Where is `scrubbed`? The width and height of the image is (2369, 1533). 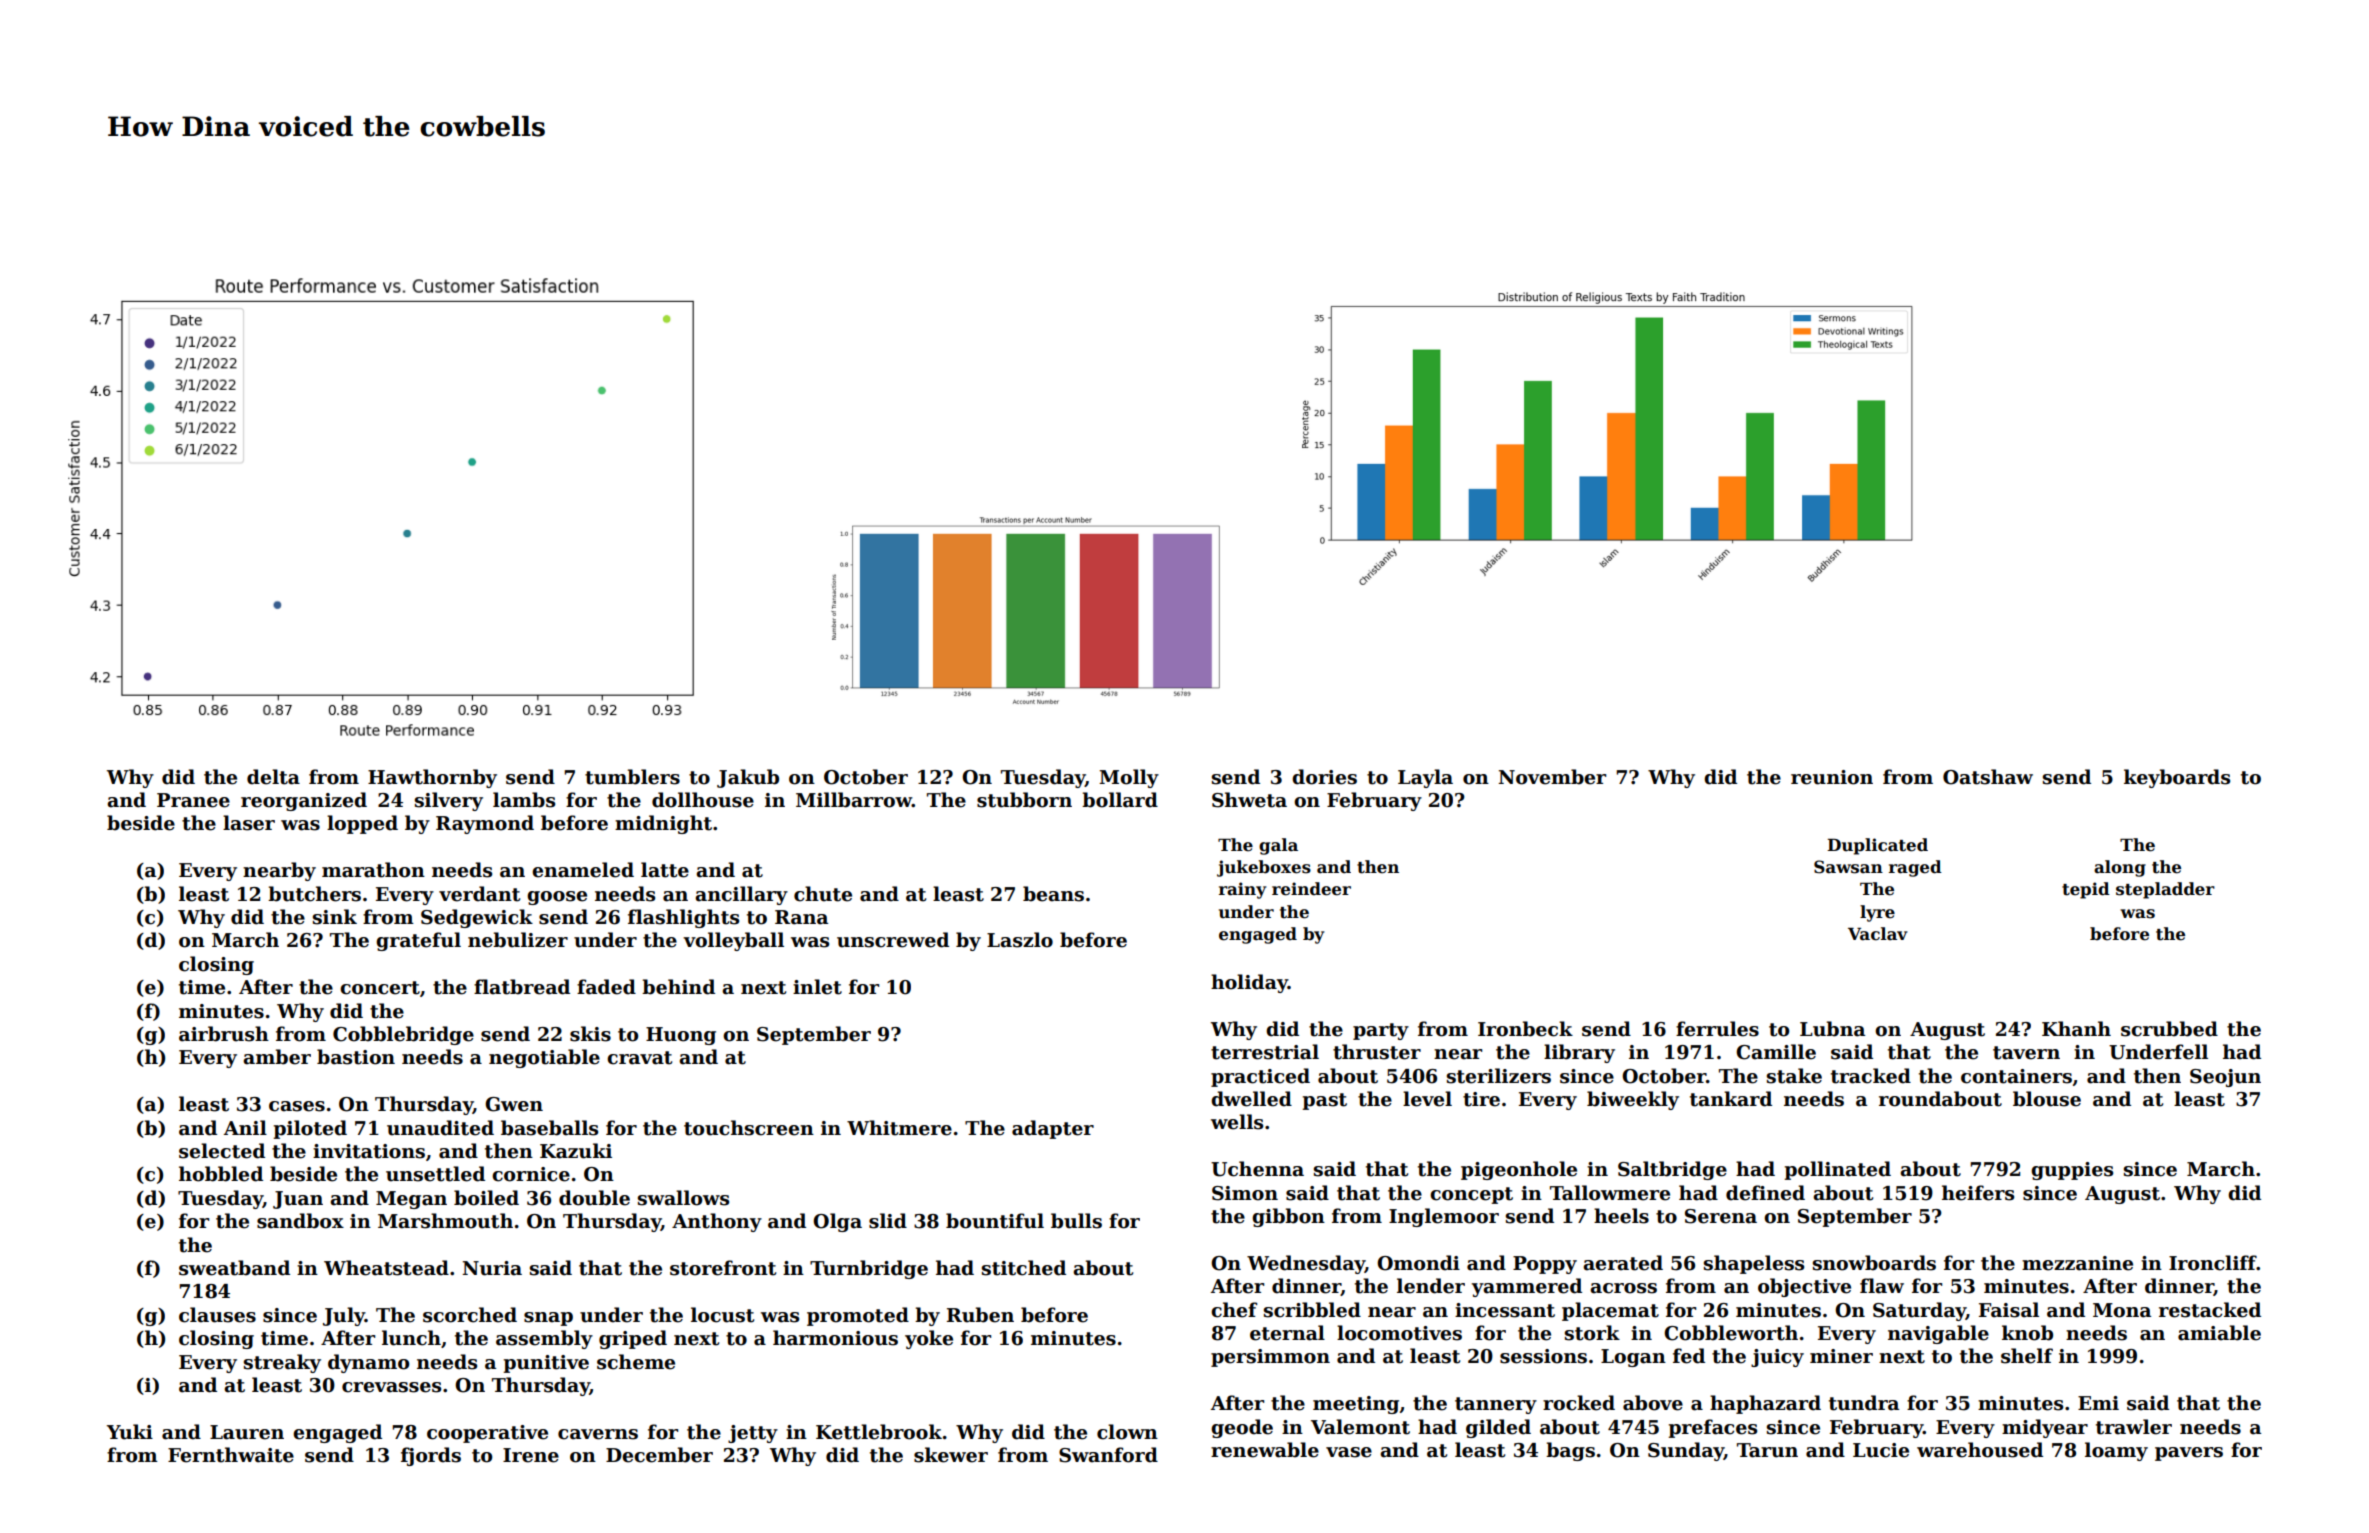
scrubbed is located at coordinates (2169, 1029).
